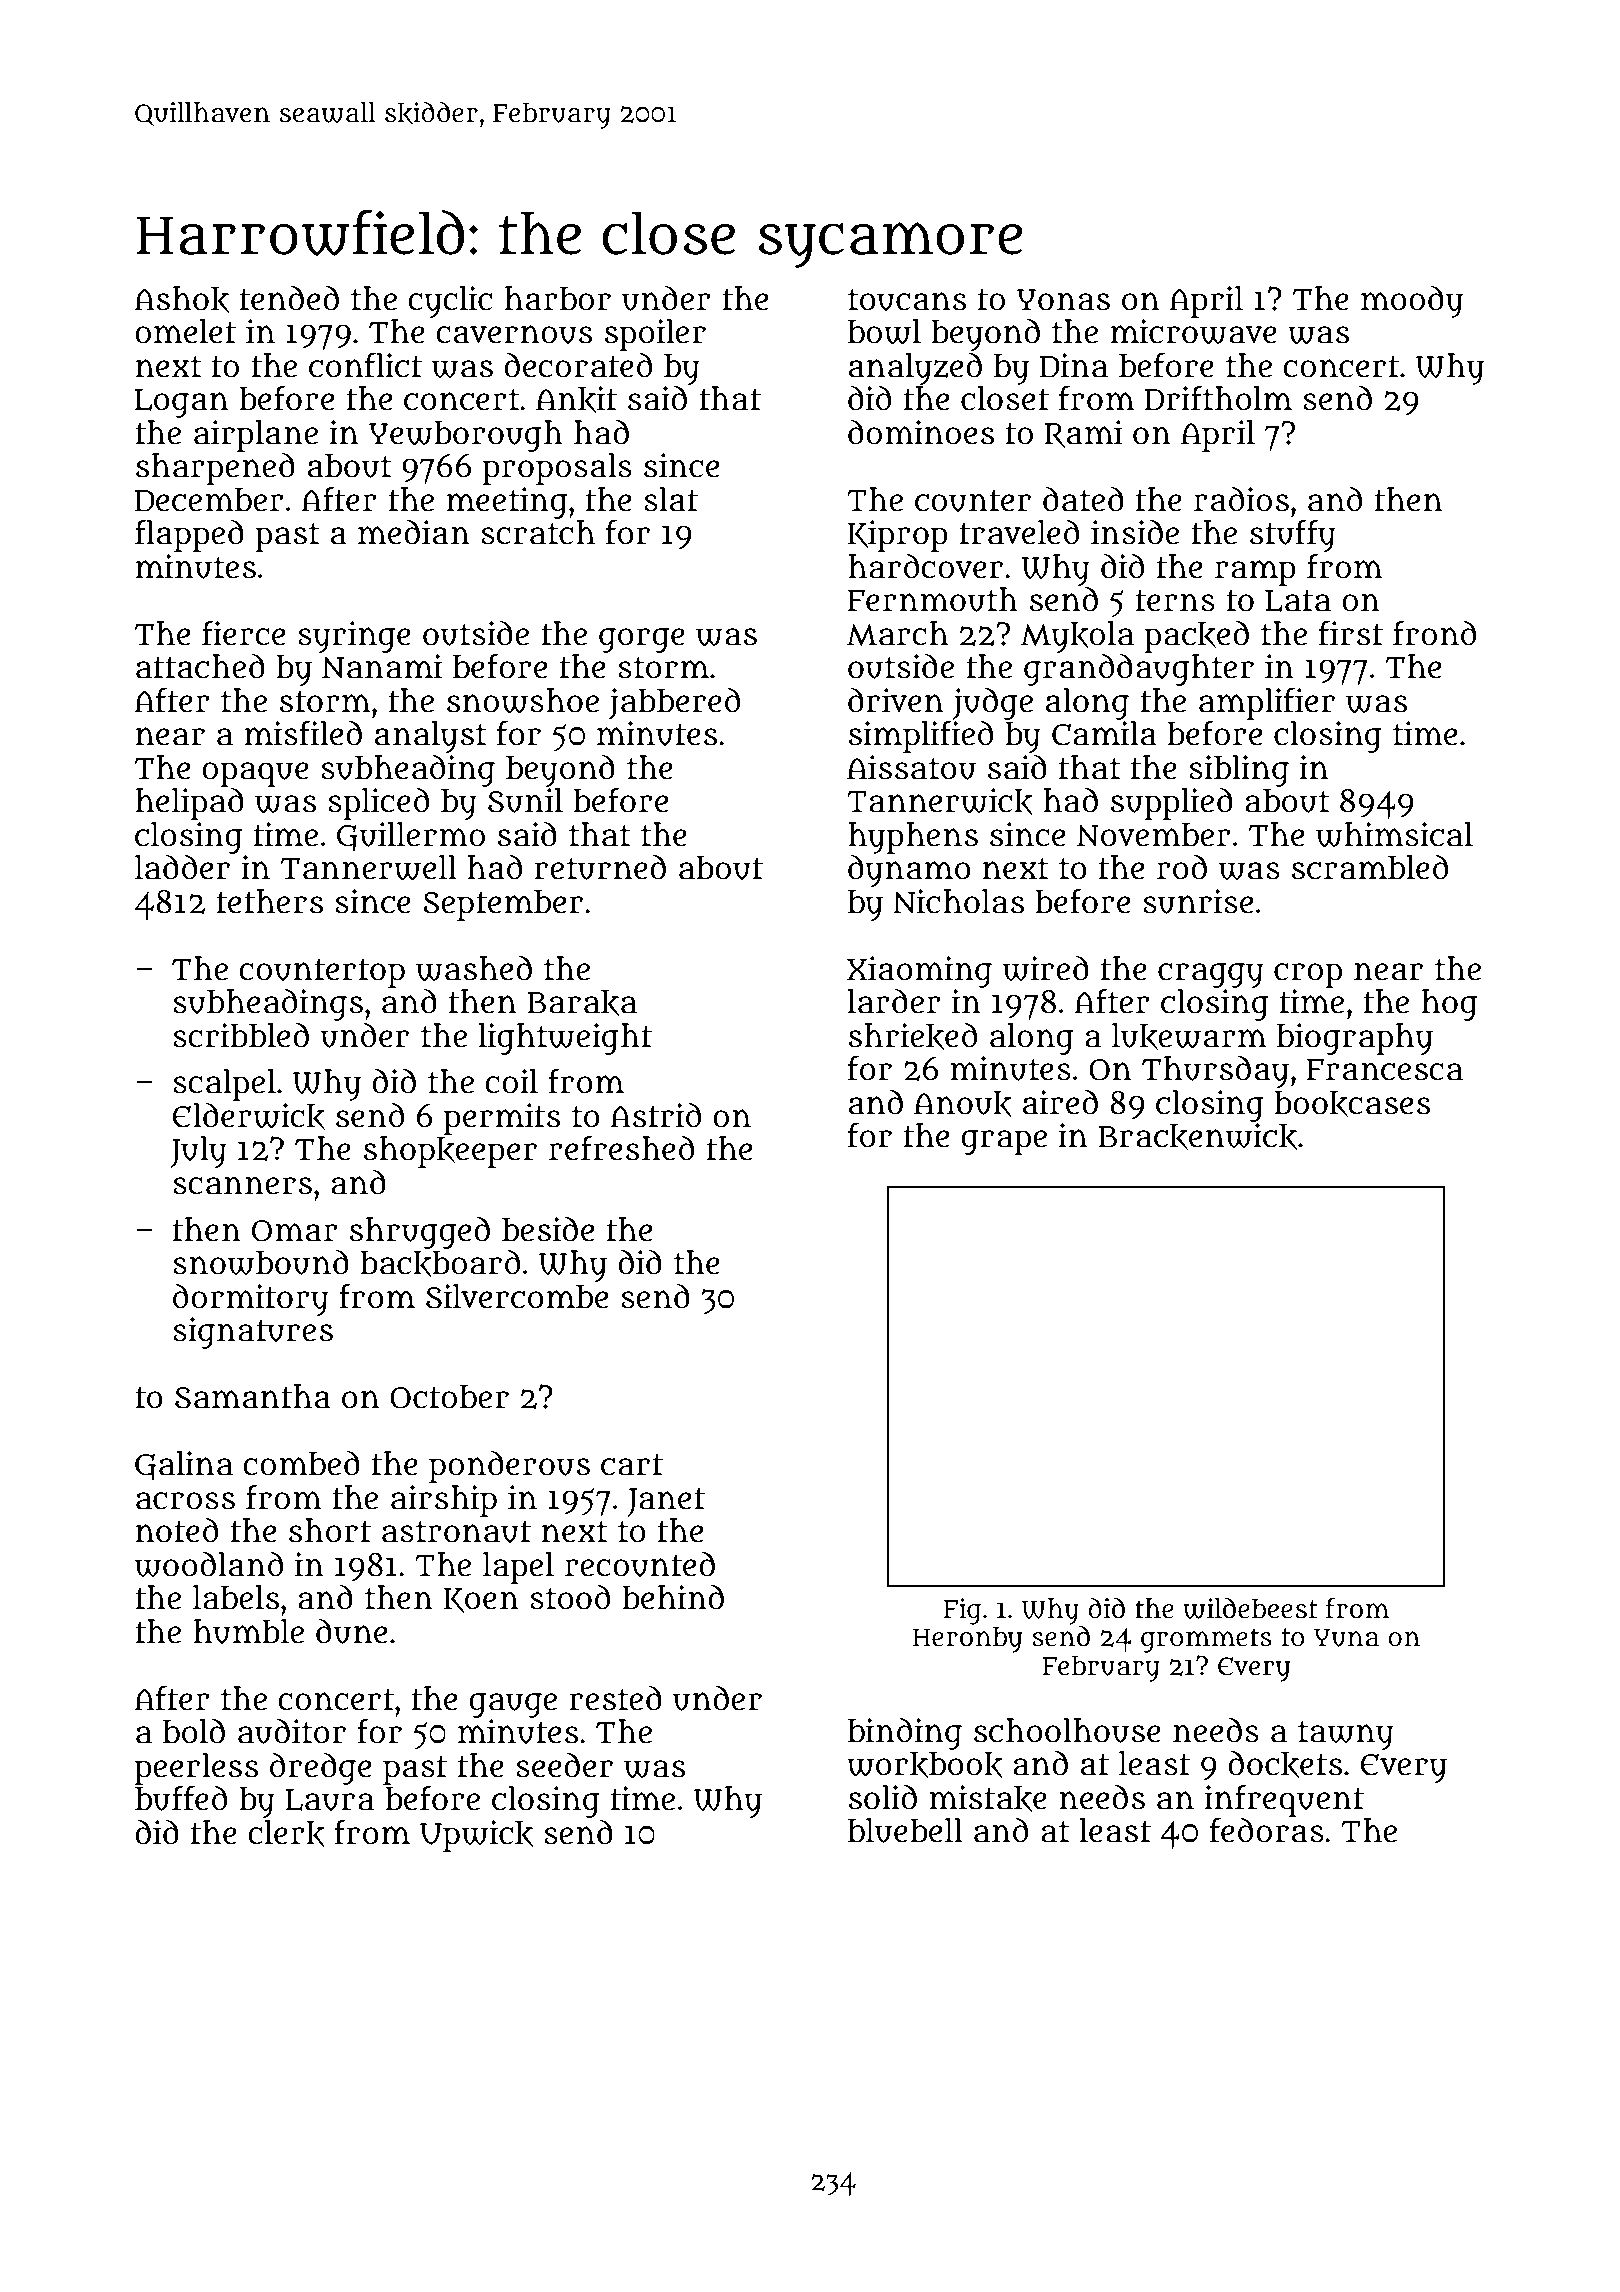  I want to click on clerk, so click(286, 1833).
